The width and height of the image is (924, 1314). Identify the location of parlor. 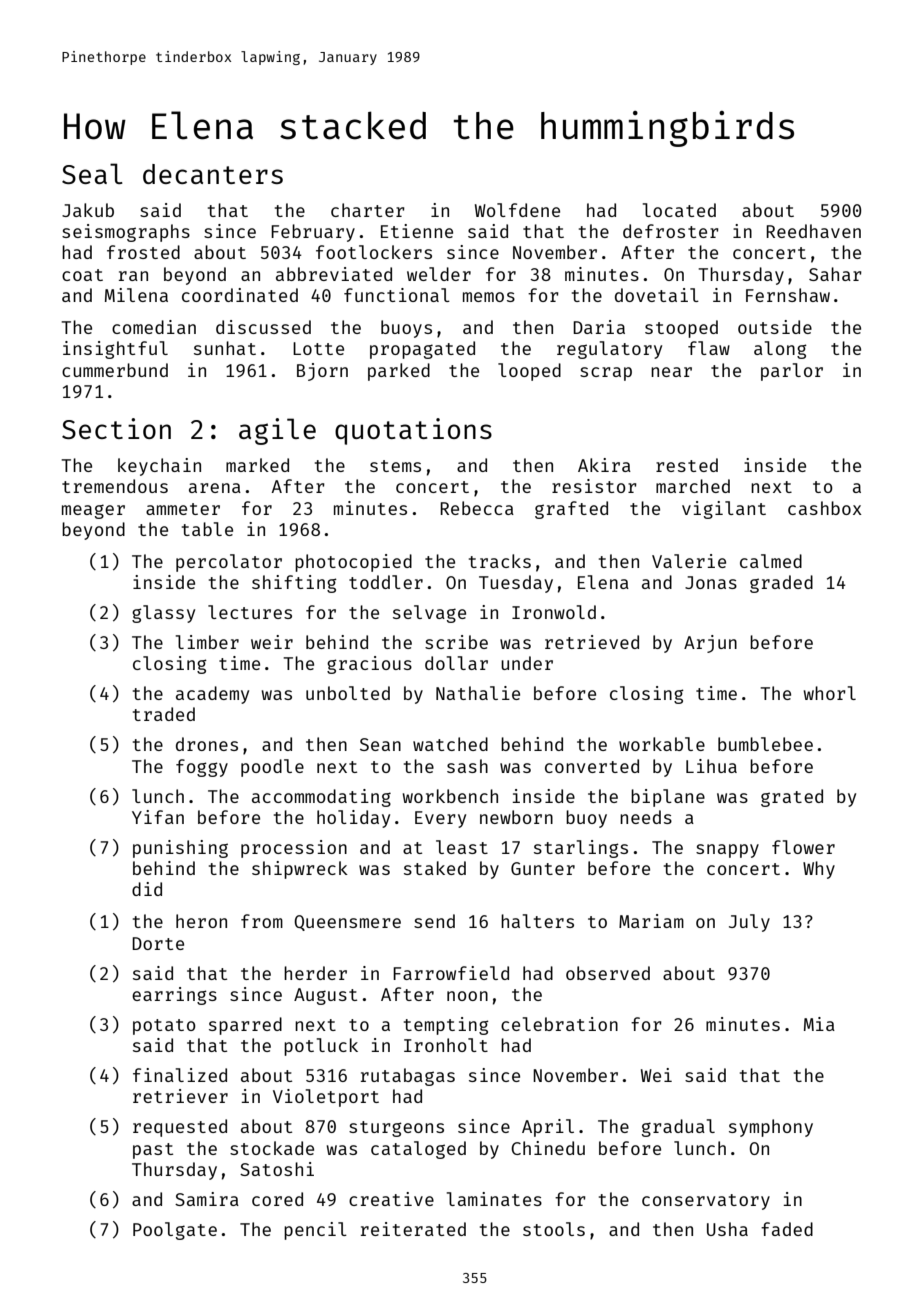
(792, 372).
